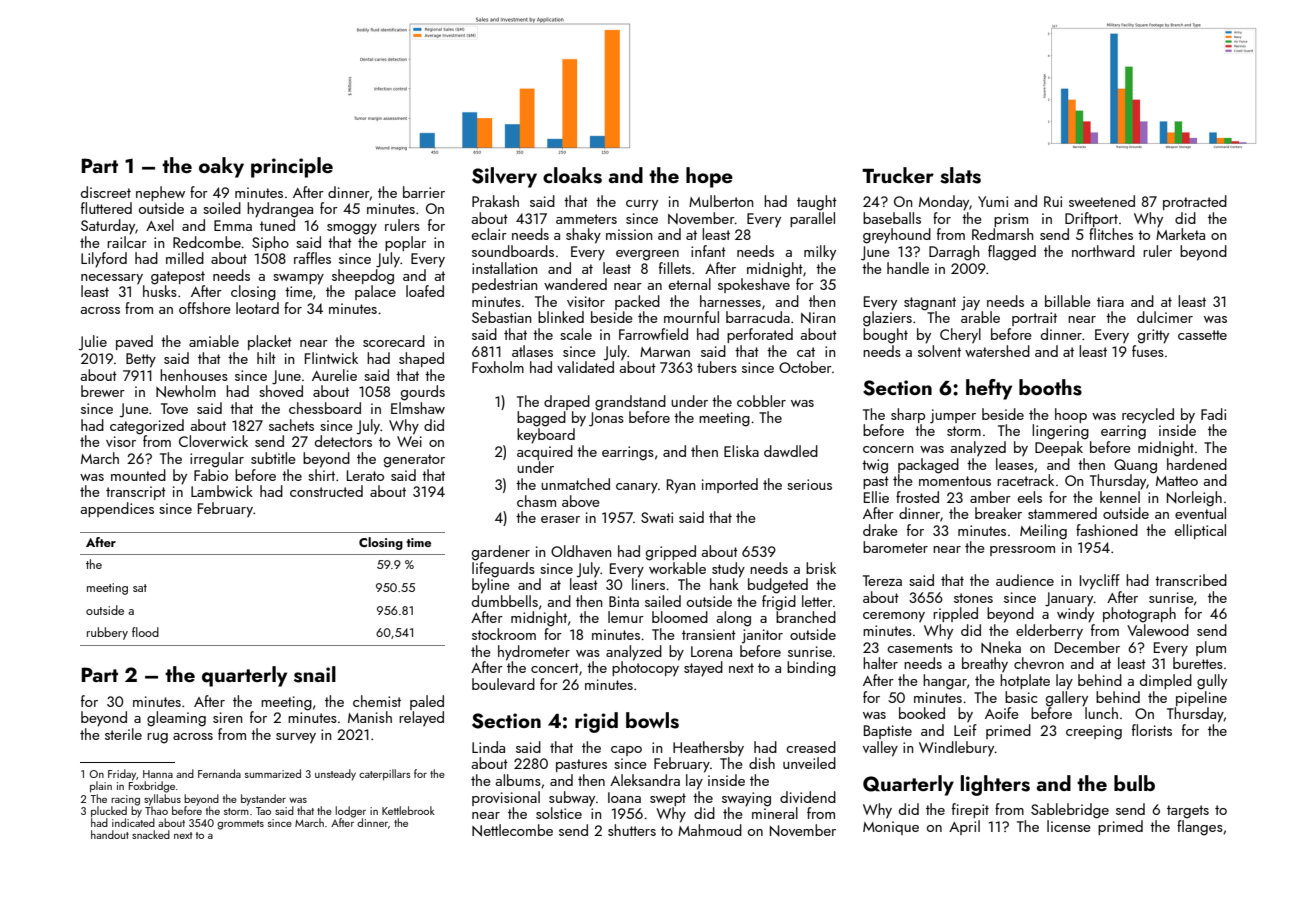 This document has width=1308, height=924. Describe the element at coordinates (296, 738) in the document. I see `survey` at that location.
